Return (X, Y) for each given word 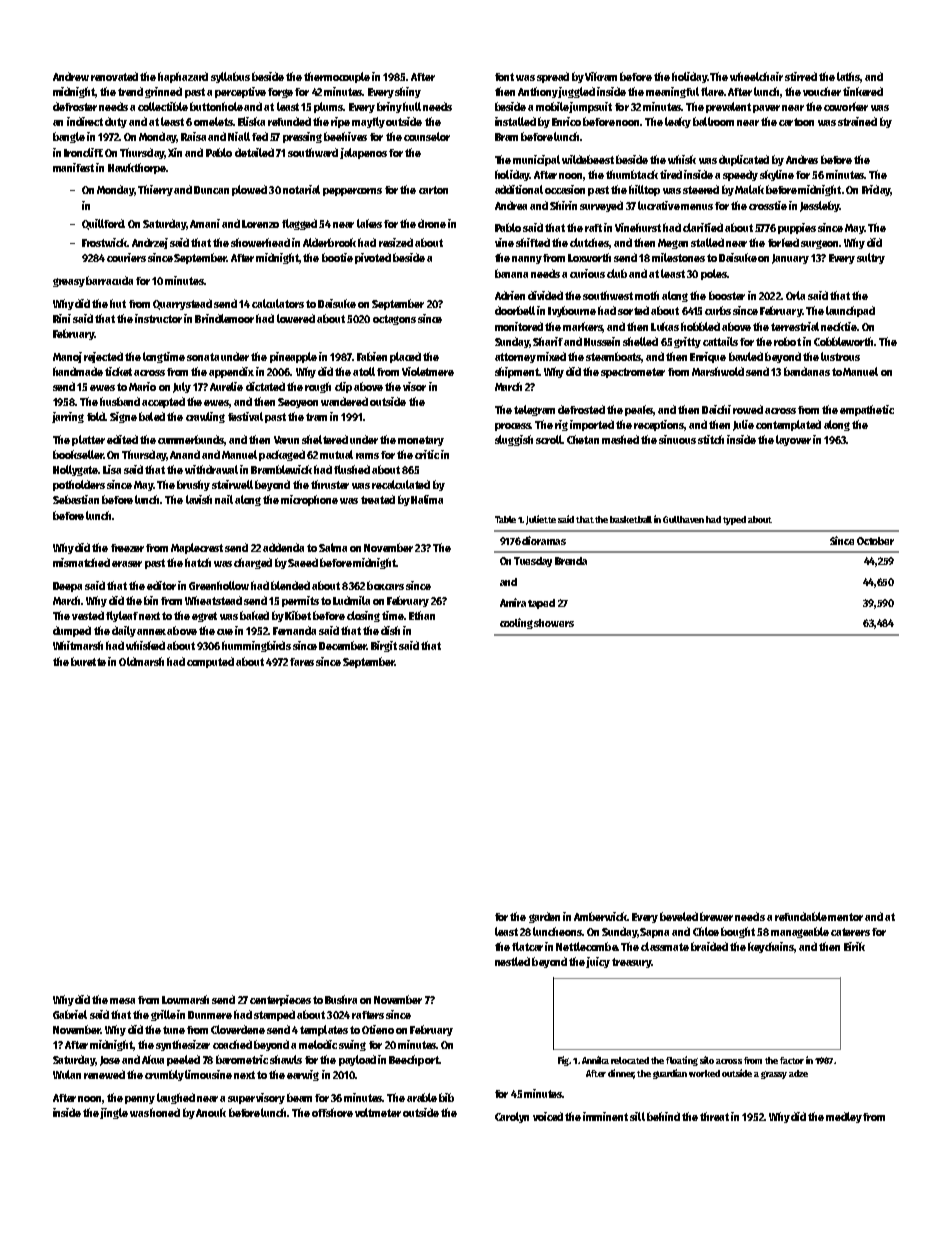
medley (844, 1117)
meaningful (672, 92)
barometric (242, 1059)
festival (245, 416)
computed (210, 662)
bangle (69, 137)
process (513, 427)
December (343, 645)
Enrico (566, 121)
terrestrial (795, 326)
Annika (595, 1060)
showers (554, 623)
